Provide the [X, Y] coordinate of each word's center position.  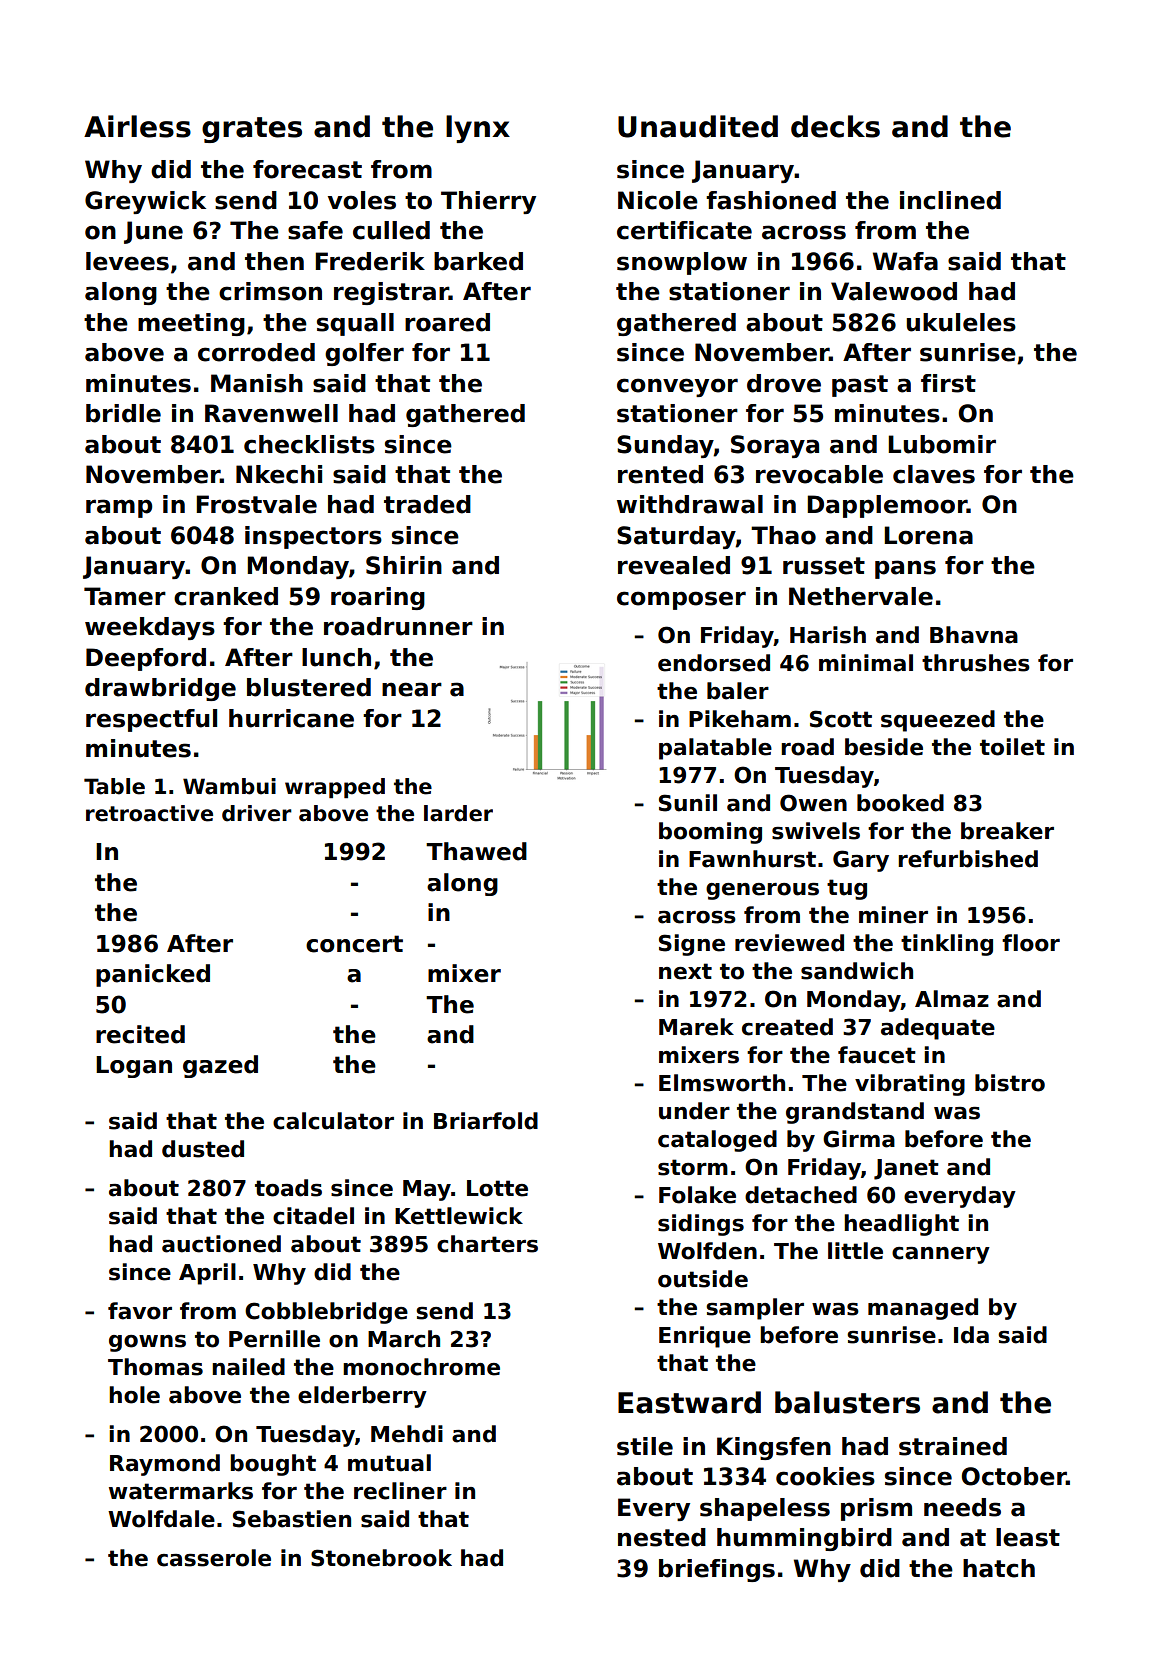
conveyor [677, 387]
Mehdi [407, 1434]
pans [905, 569]
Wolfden [707, 1251]
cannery [941, 1255]
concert [354, 944]
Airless [137, 126]
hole [134, 1395]
